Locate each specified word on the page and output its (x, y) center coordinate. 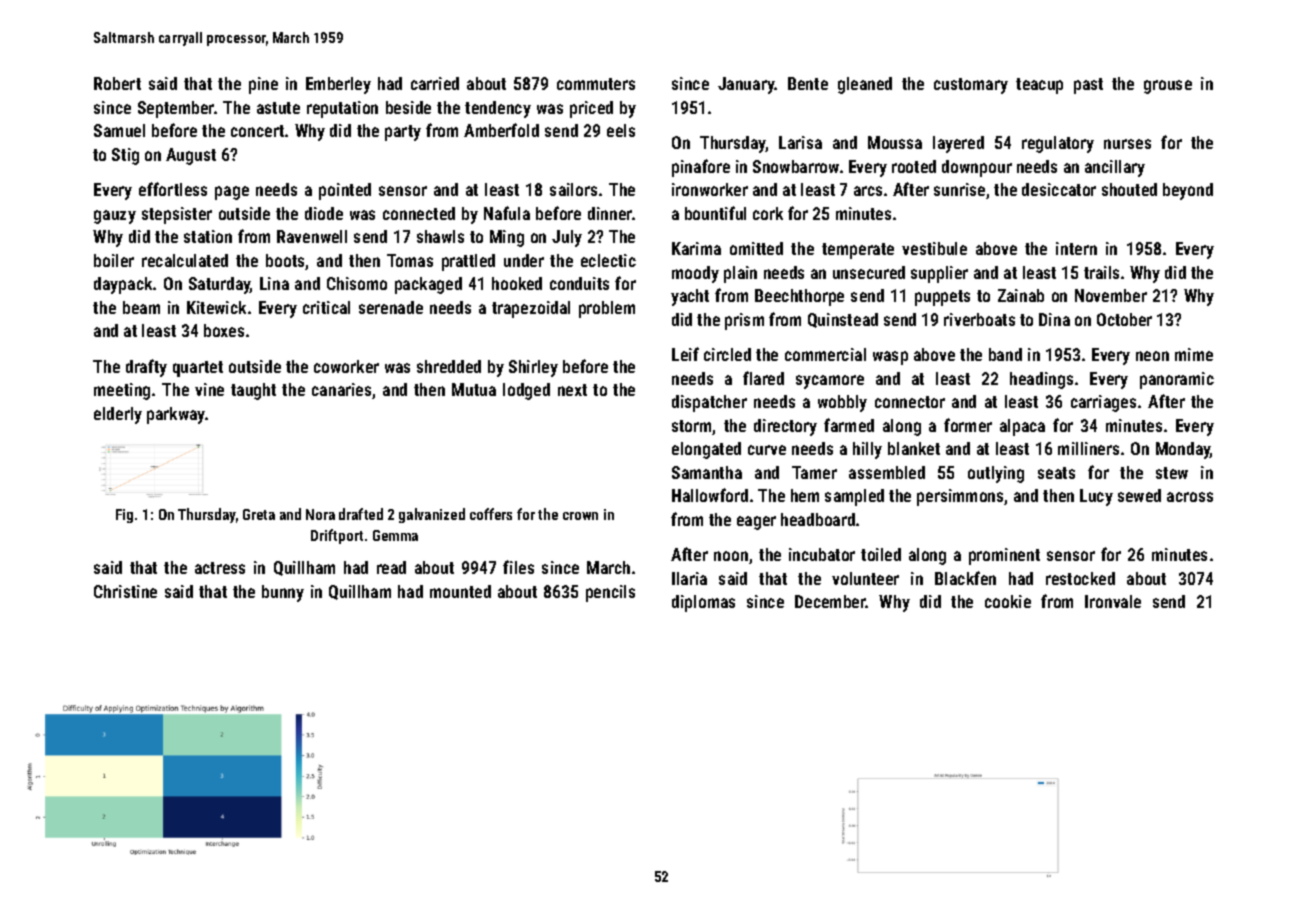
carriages (1103, 403)
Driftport (337, 536)
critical (326, 307)
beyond (1188, 191)
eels (621, 130)
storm (692, 427)
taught (253, 391)
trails (1101, 272)
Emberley (338, 85)
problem (607, 309)
